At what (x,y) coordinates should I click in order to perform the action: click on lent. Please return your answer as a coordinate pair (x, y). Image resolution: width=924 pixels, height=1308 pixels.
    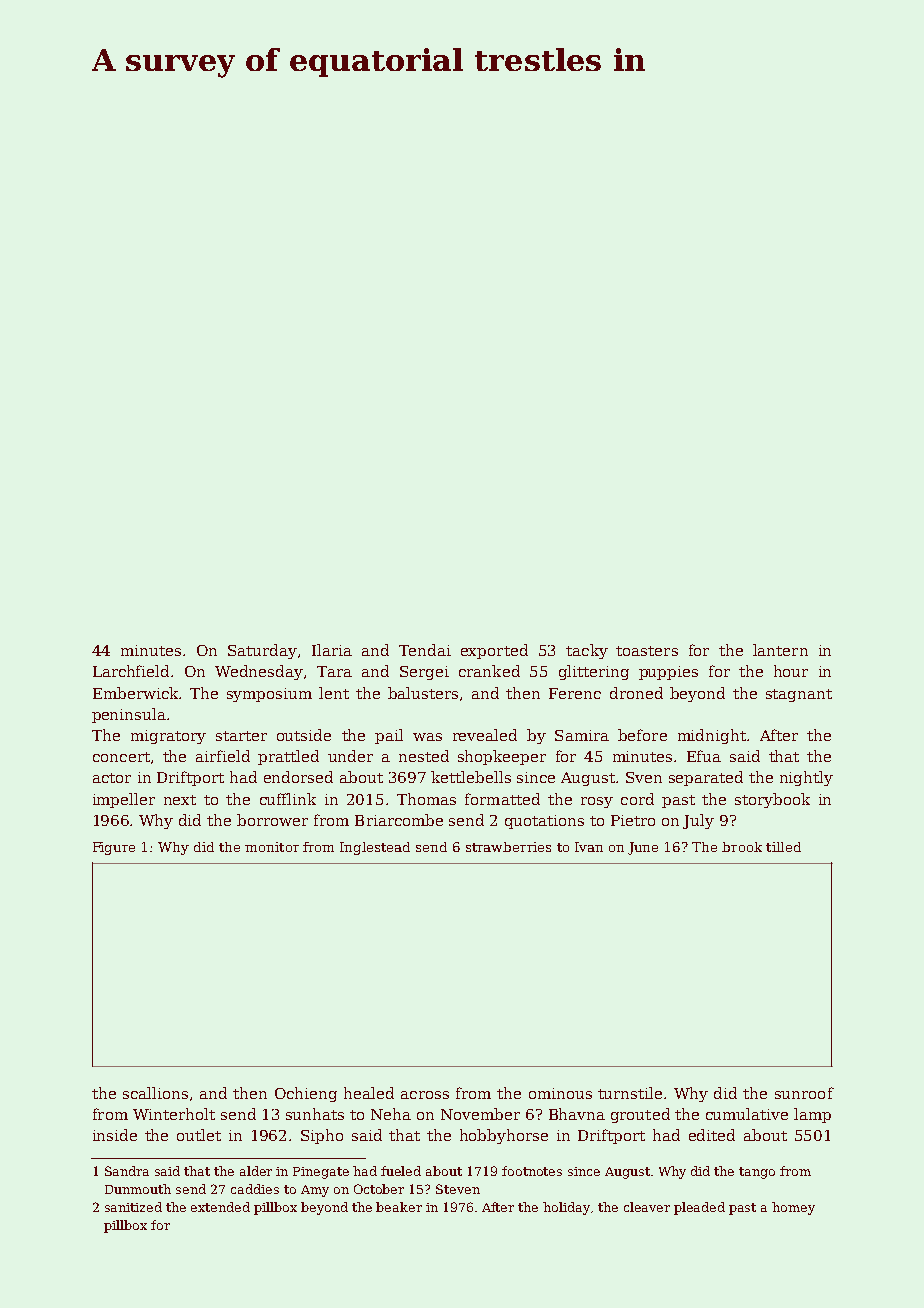
    Looking at the image, I should click on (334, 693).
